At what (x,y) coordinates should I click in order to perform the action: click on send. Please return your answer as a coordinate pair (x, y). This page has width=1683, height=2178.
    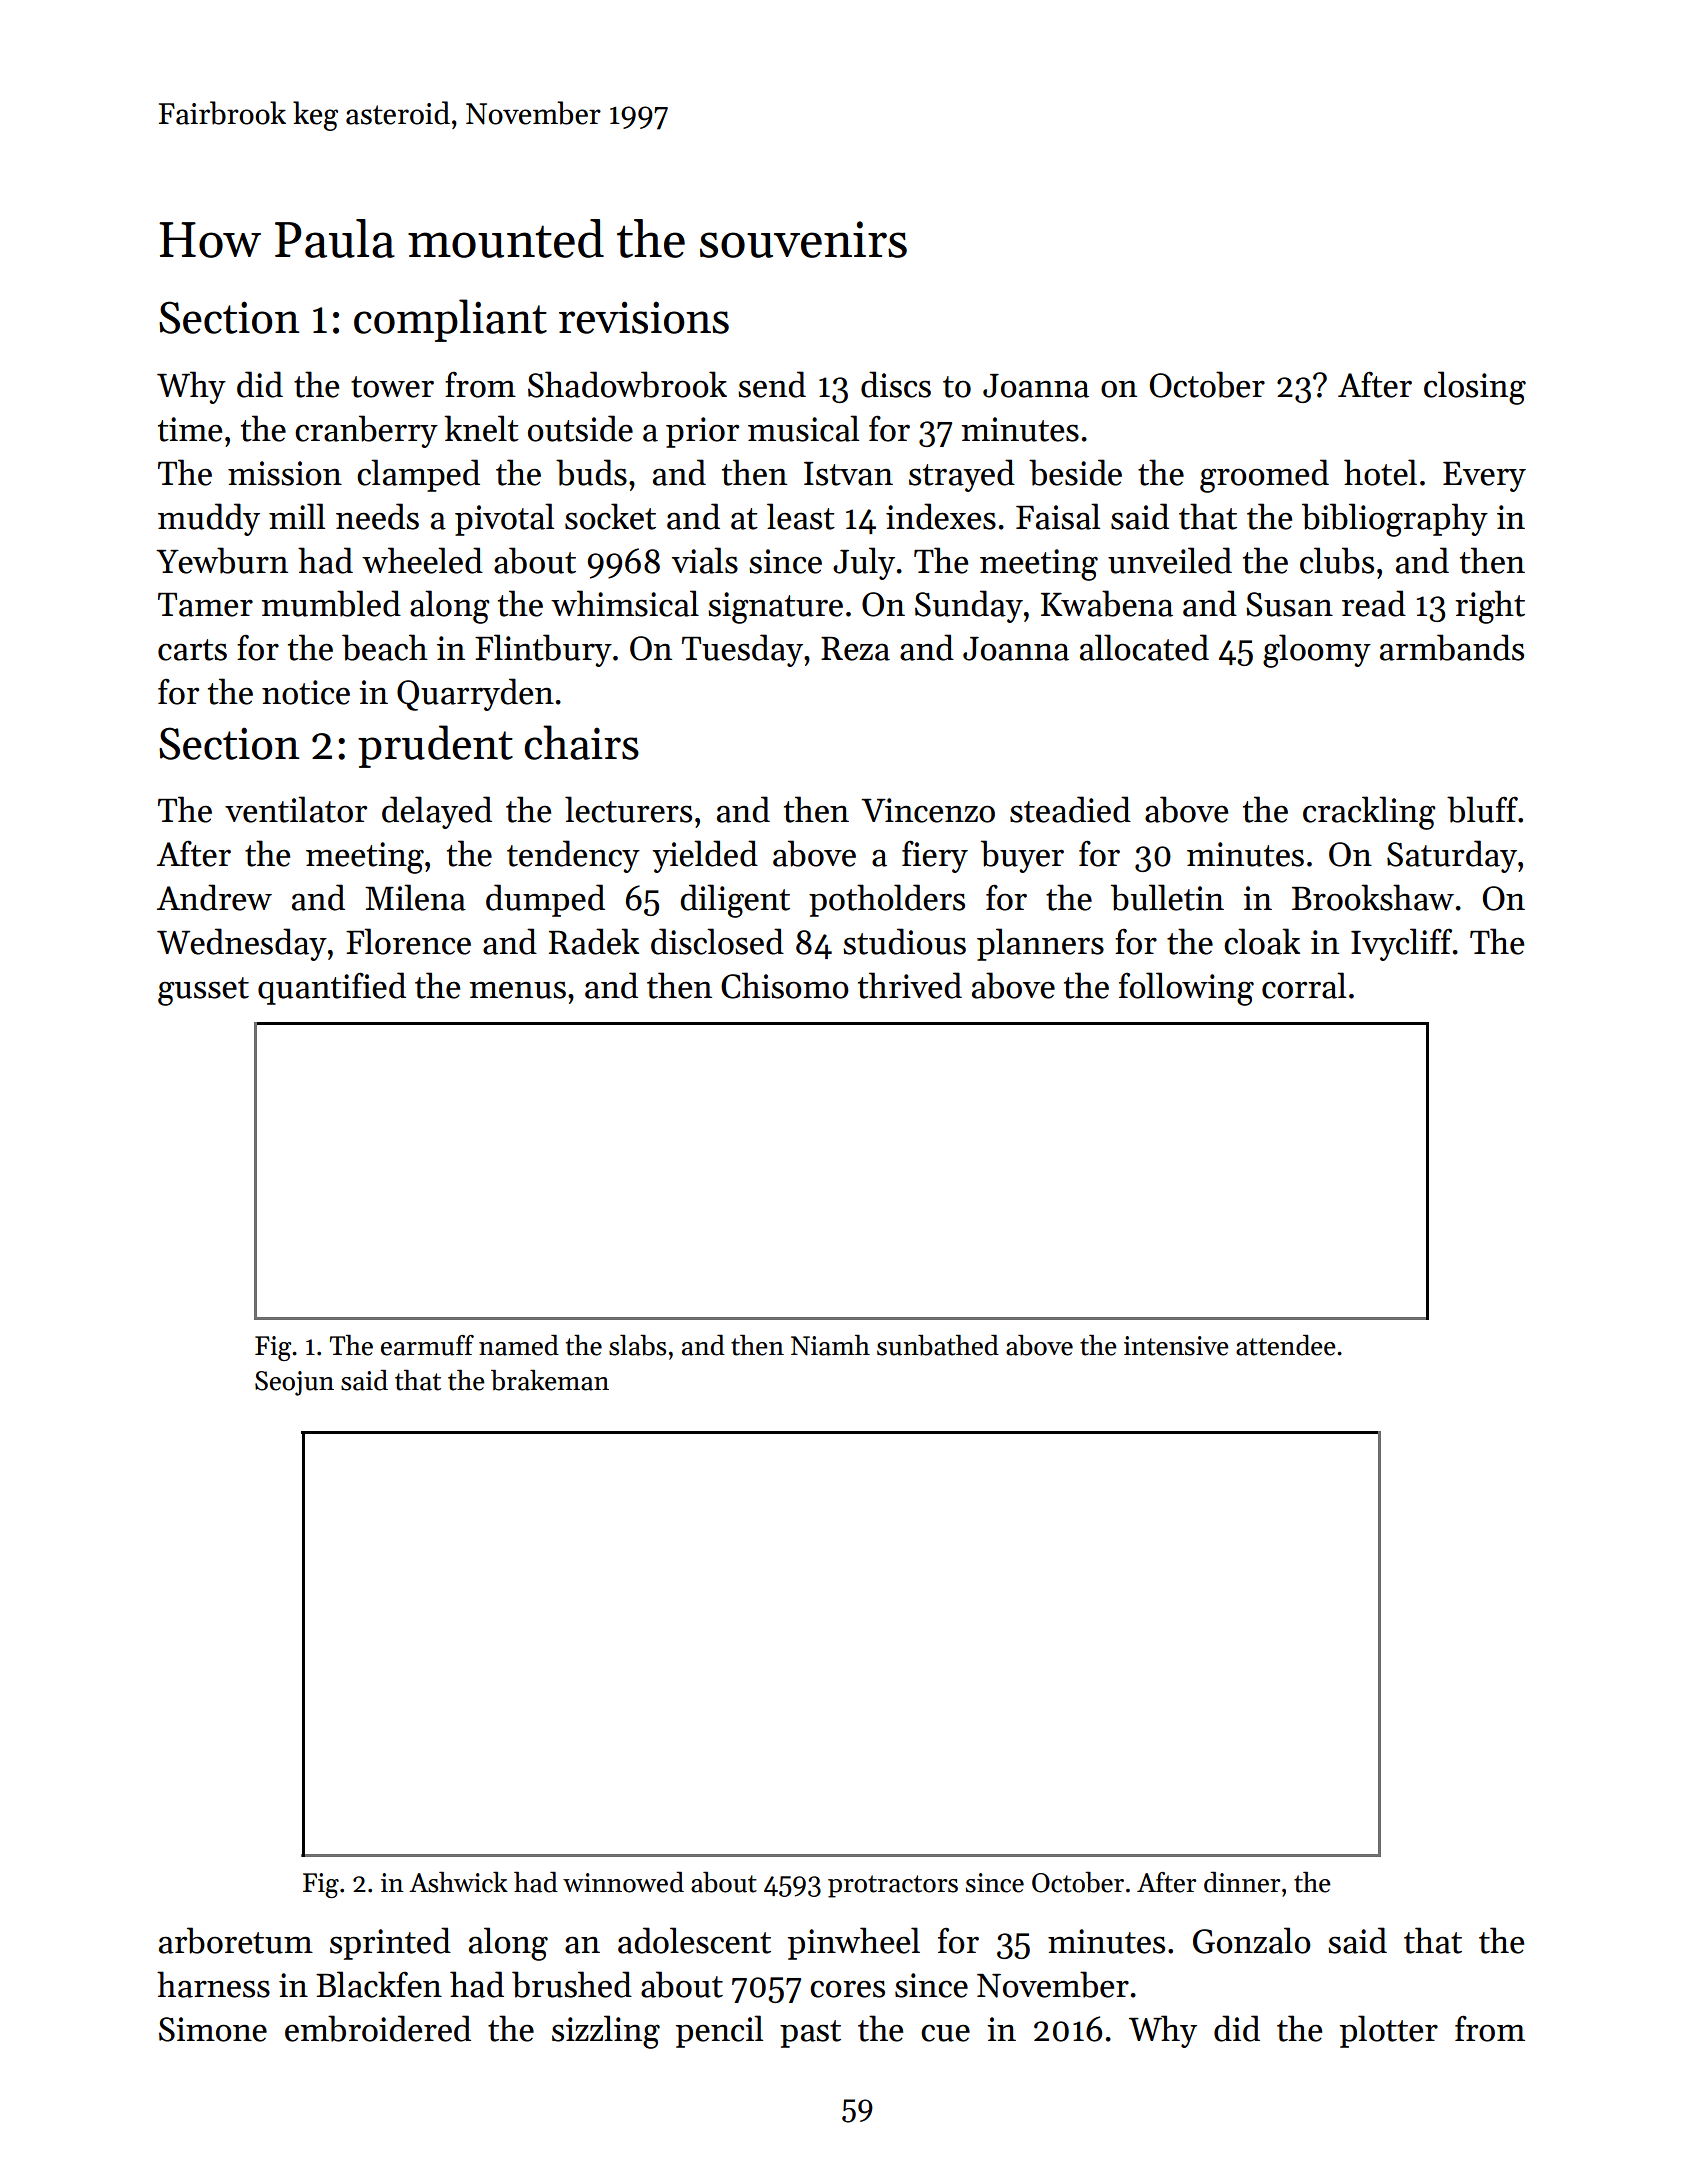
    Looking at the image, I should click on (772, 384).
